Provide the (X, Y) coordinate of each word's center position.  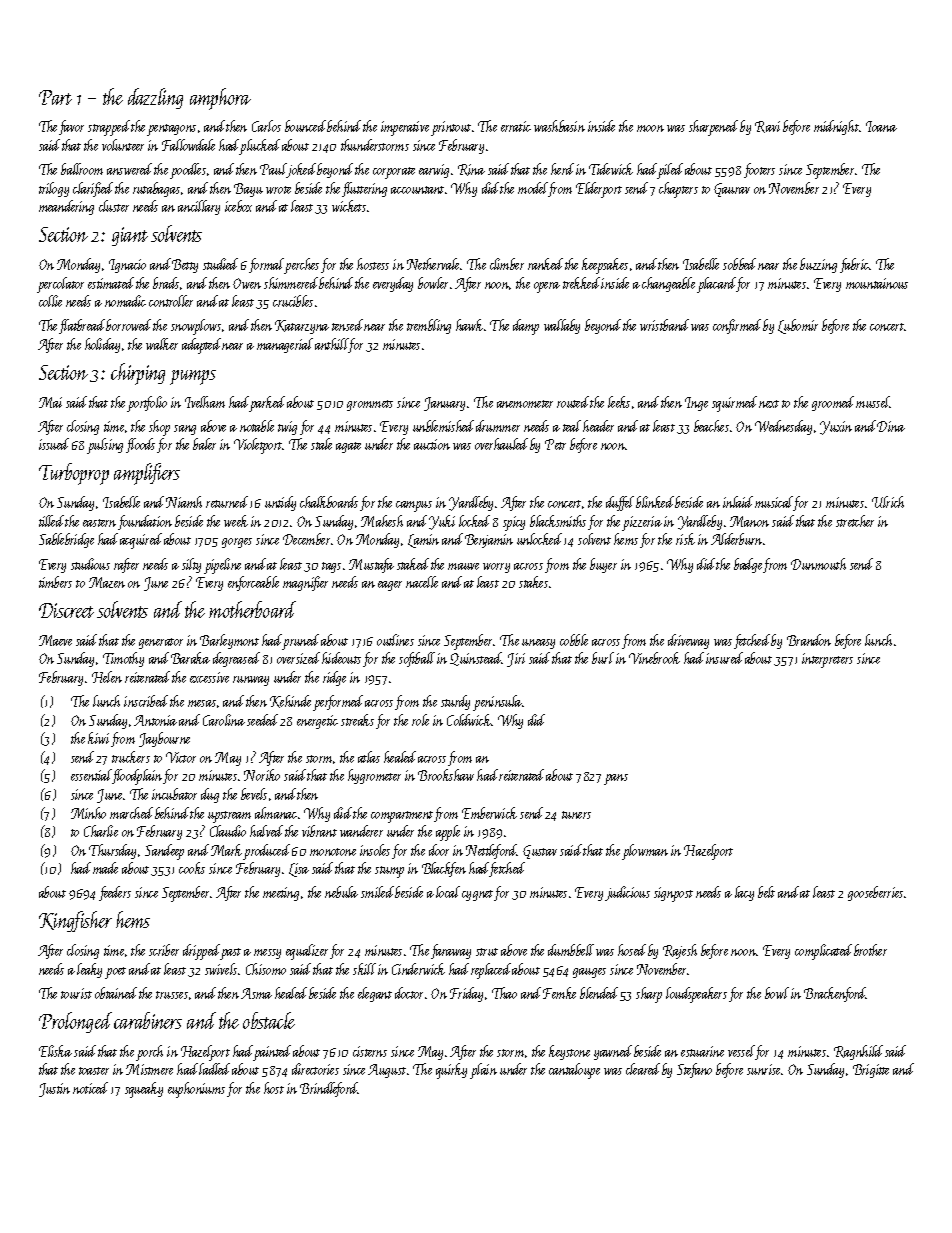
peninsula (498, 703)
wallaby (562, 326)
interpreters (827, 660)
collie (50, 301)
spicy (514, 523)
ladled (214, 1069)
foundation (145, 522)
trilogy (54, 189)
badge (748, 565)
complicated (823, 952)
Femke (559, 993)
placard (716, 285)
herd (562, 169)
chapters (678, 190)
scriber (164, 950)
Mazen (107, 582)
